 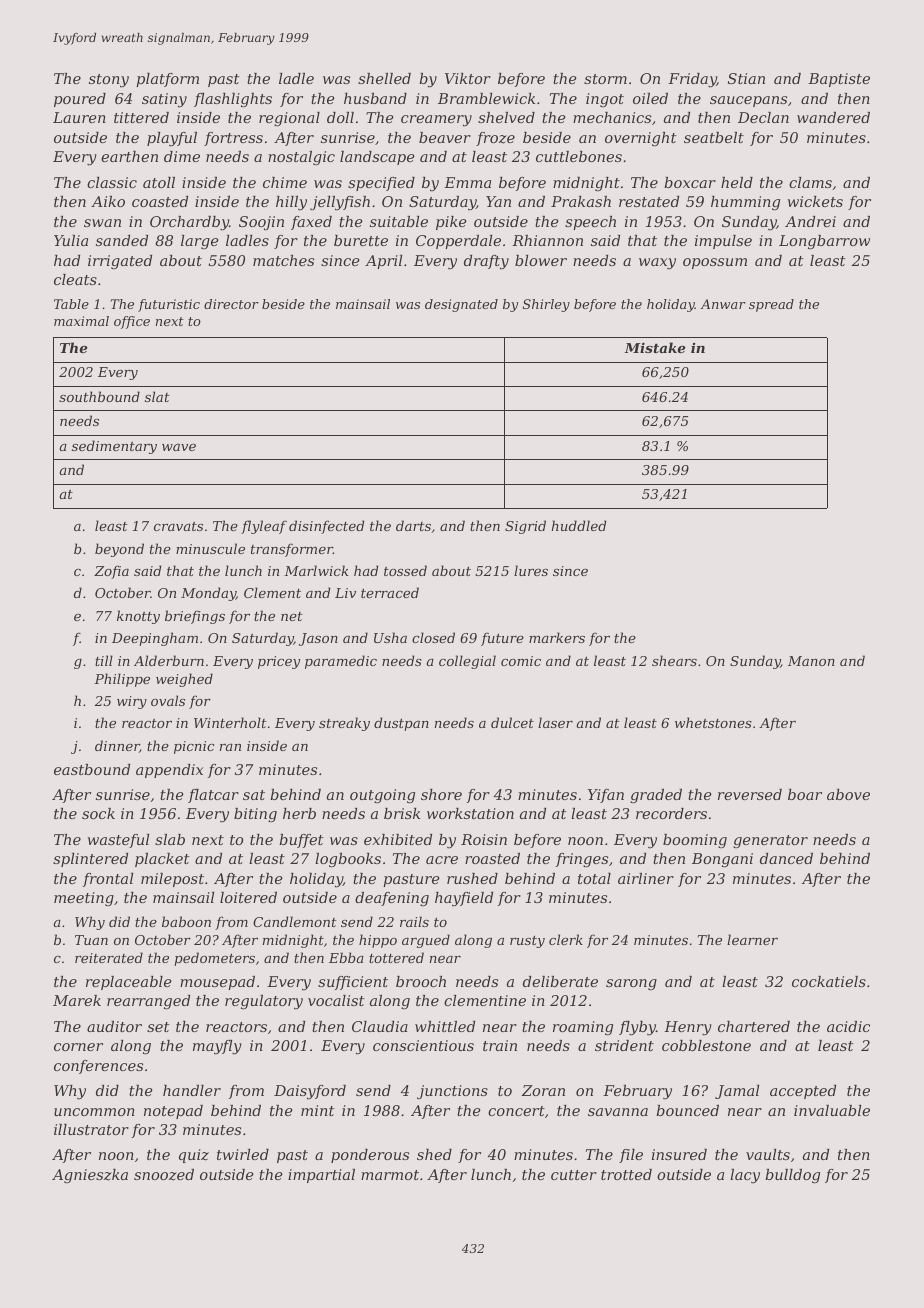 I want to click on April, so click(x=383, y=262).
